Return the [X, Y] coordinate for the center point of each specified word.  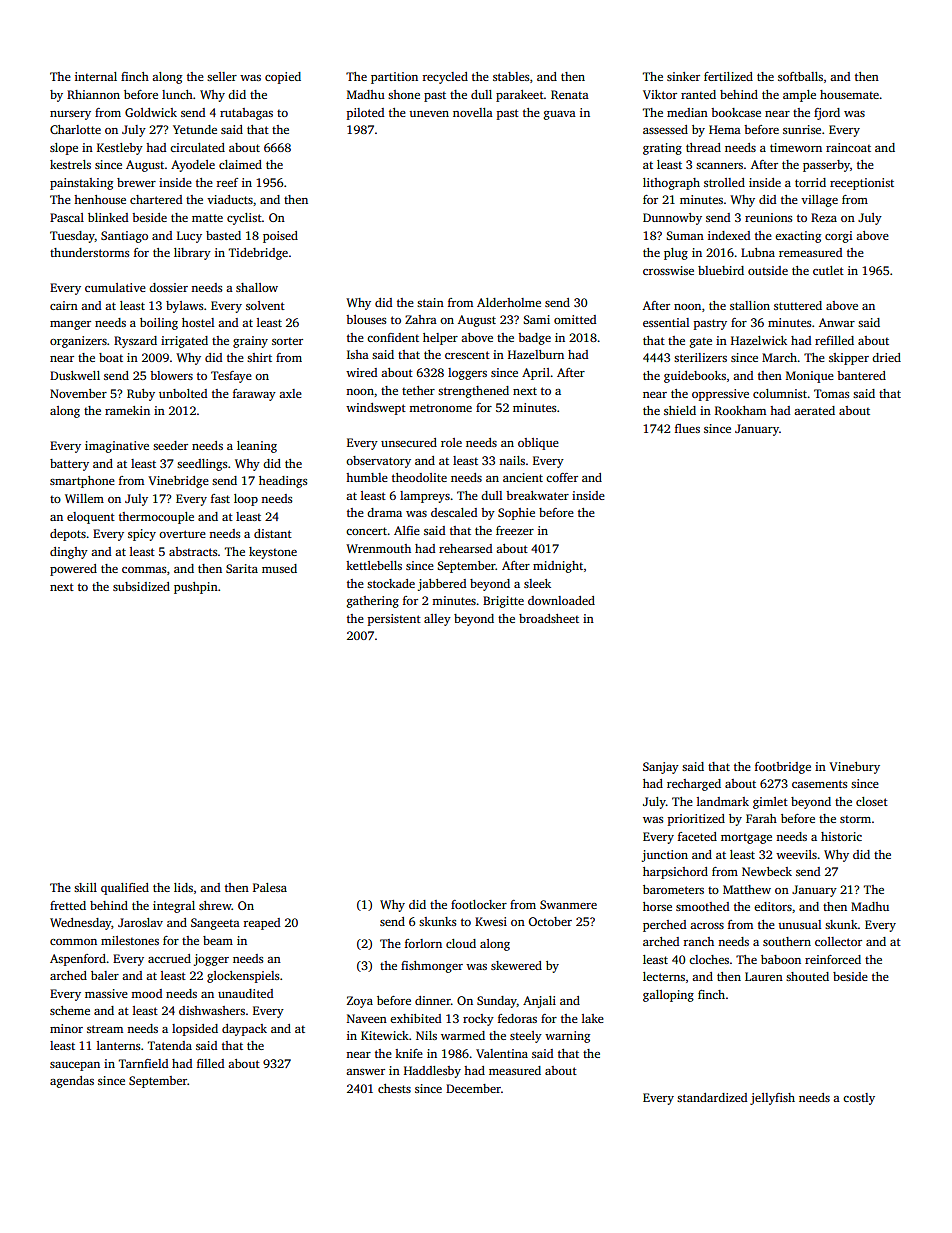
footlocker [479, 904]
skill [85, 887]
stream [105, 1029]
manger [70, 325]
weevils [796, 854]
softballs [800, 76]
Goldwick [151, 112]
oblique [538, 444]
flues [687, 428]
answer [365, 1072]
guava [560, 115]
